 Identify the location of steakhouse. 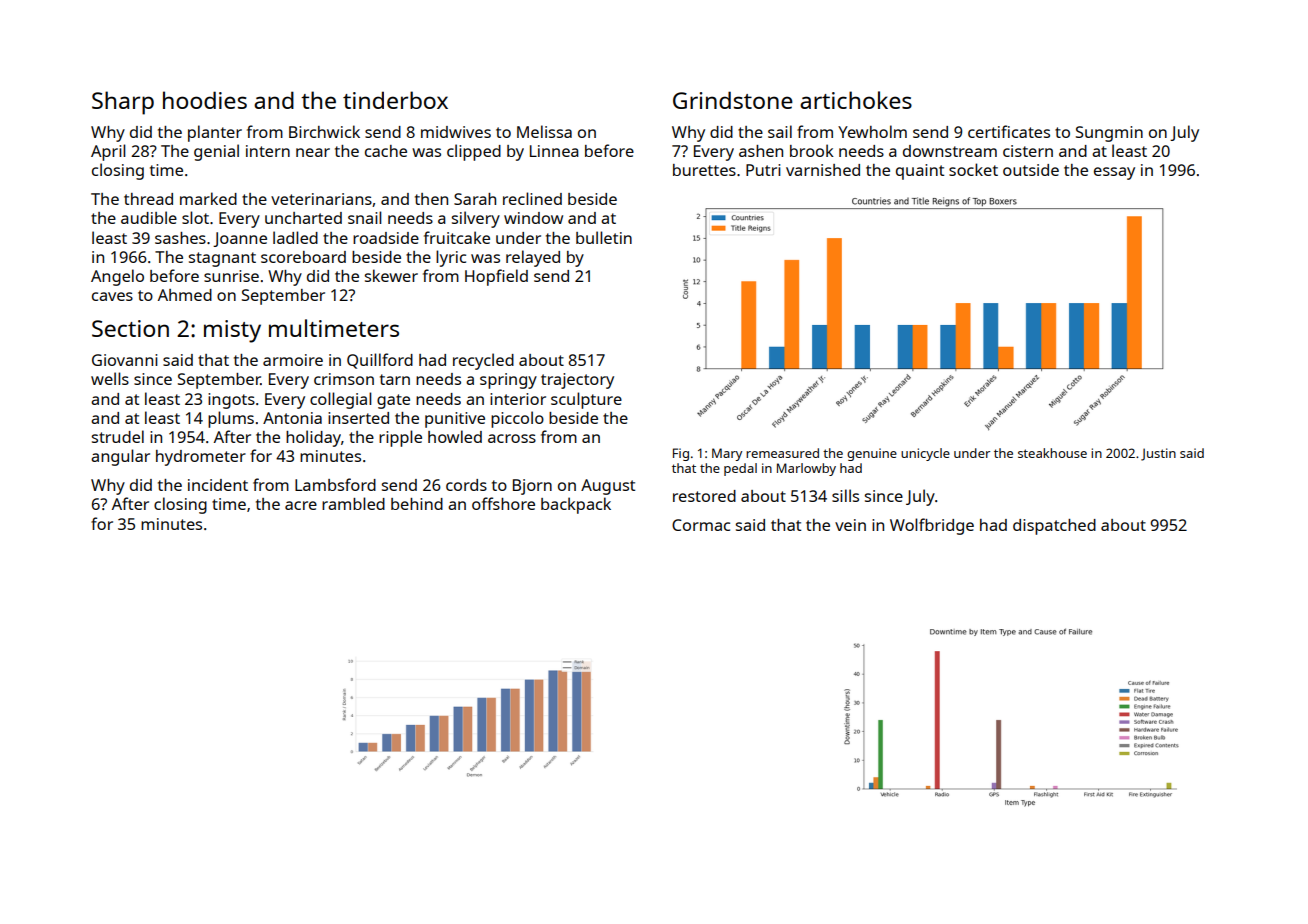
(1052, 453).
